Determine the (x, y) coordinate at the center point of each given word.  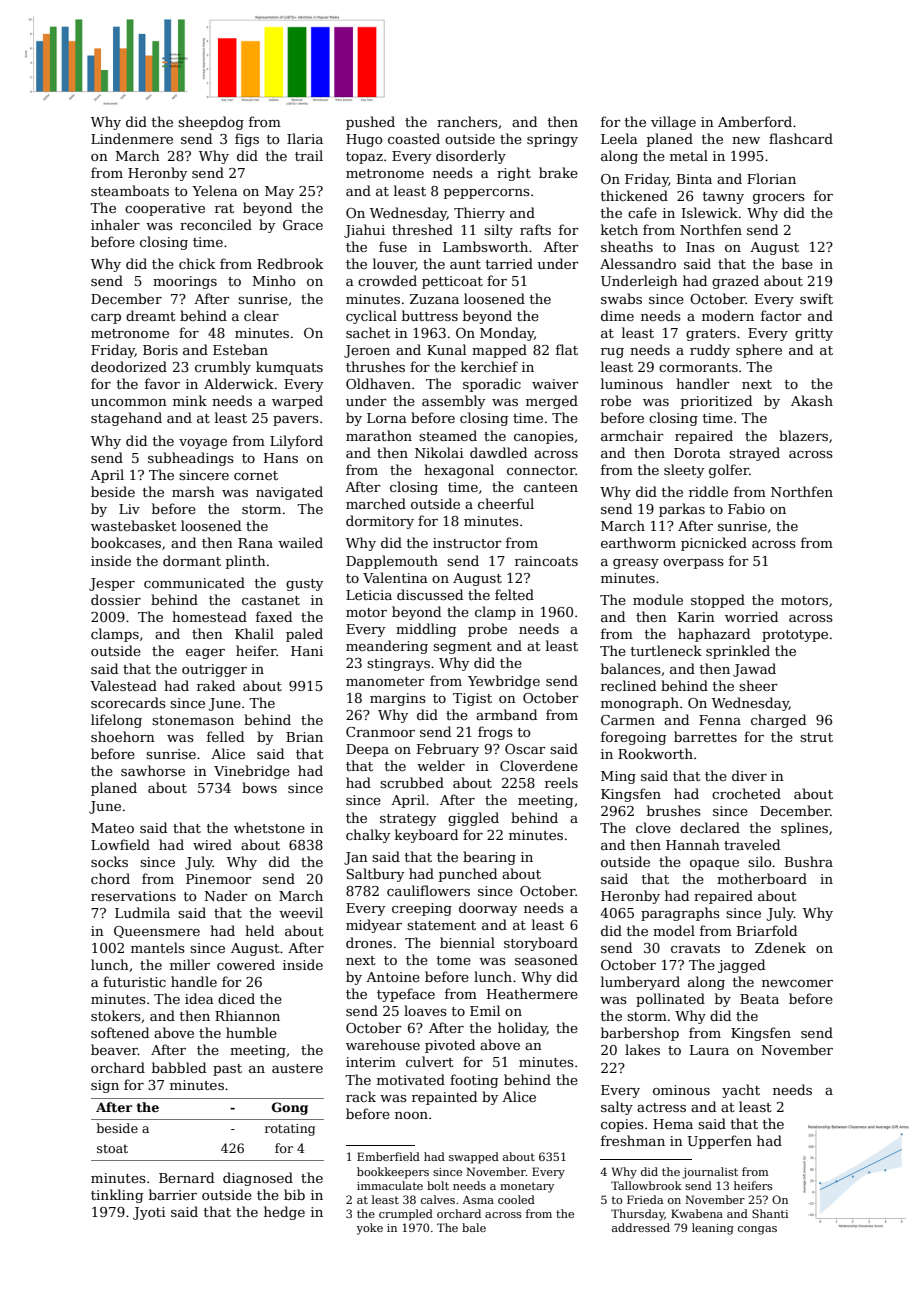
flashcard (801, 138)
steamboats (130, 190)
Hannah (693, 844)
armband (506, 714)
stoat (112, 1148)
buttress (430, 315)
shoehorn (123, 736)
